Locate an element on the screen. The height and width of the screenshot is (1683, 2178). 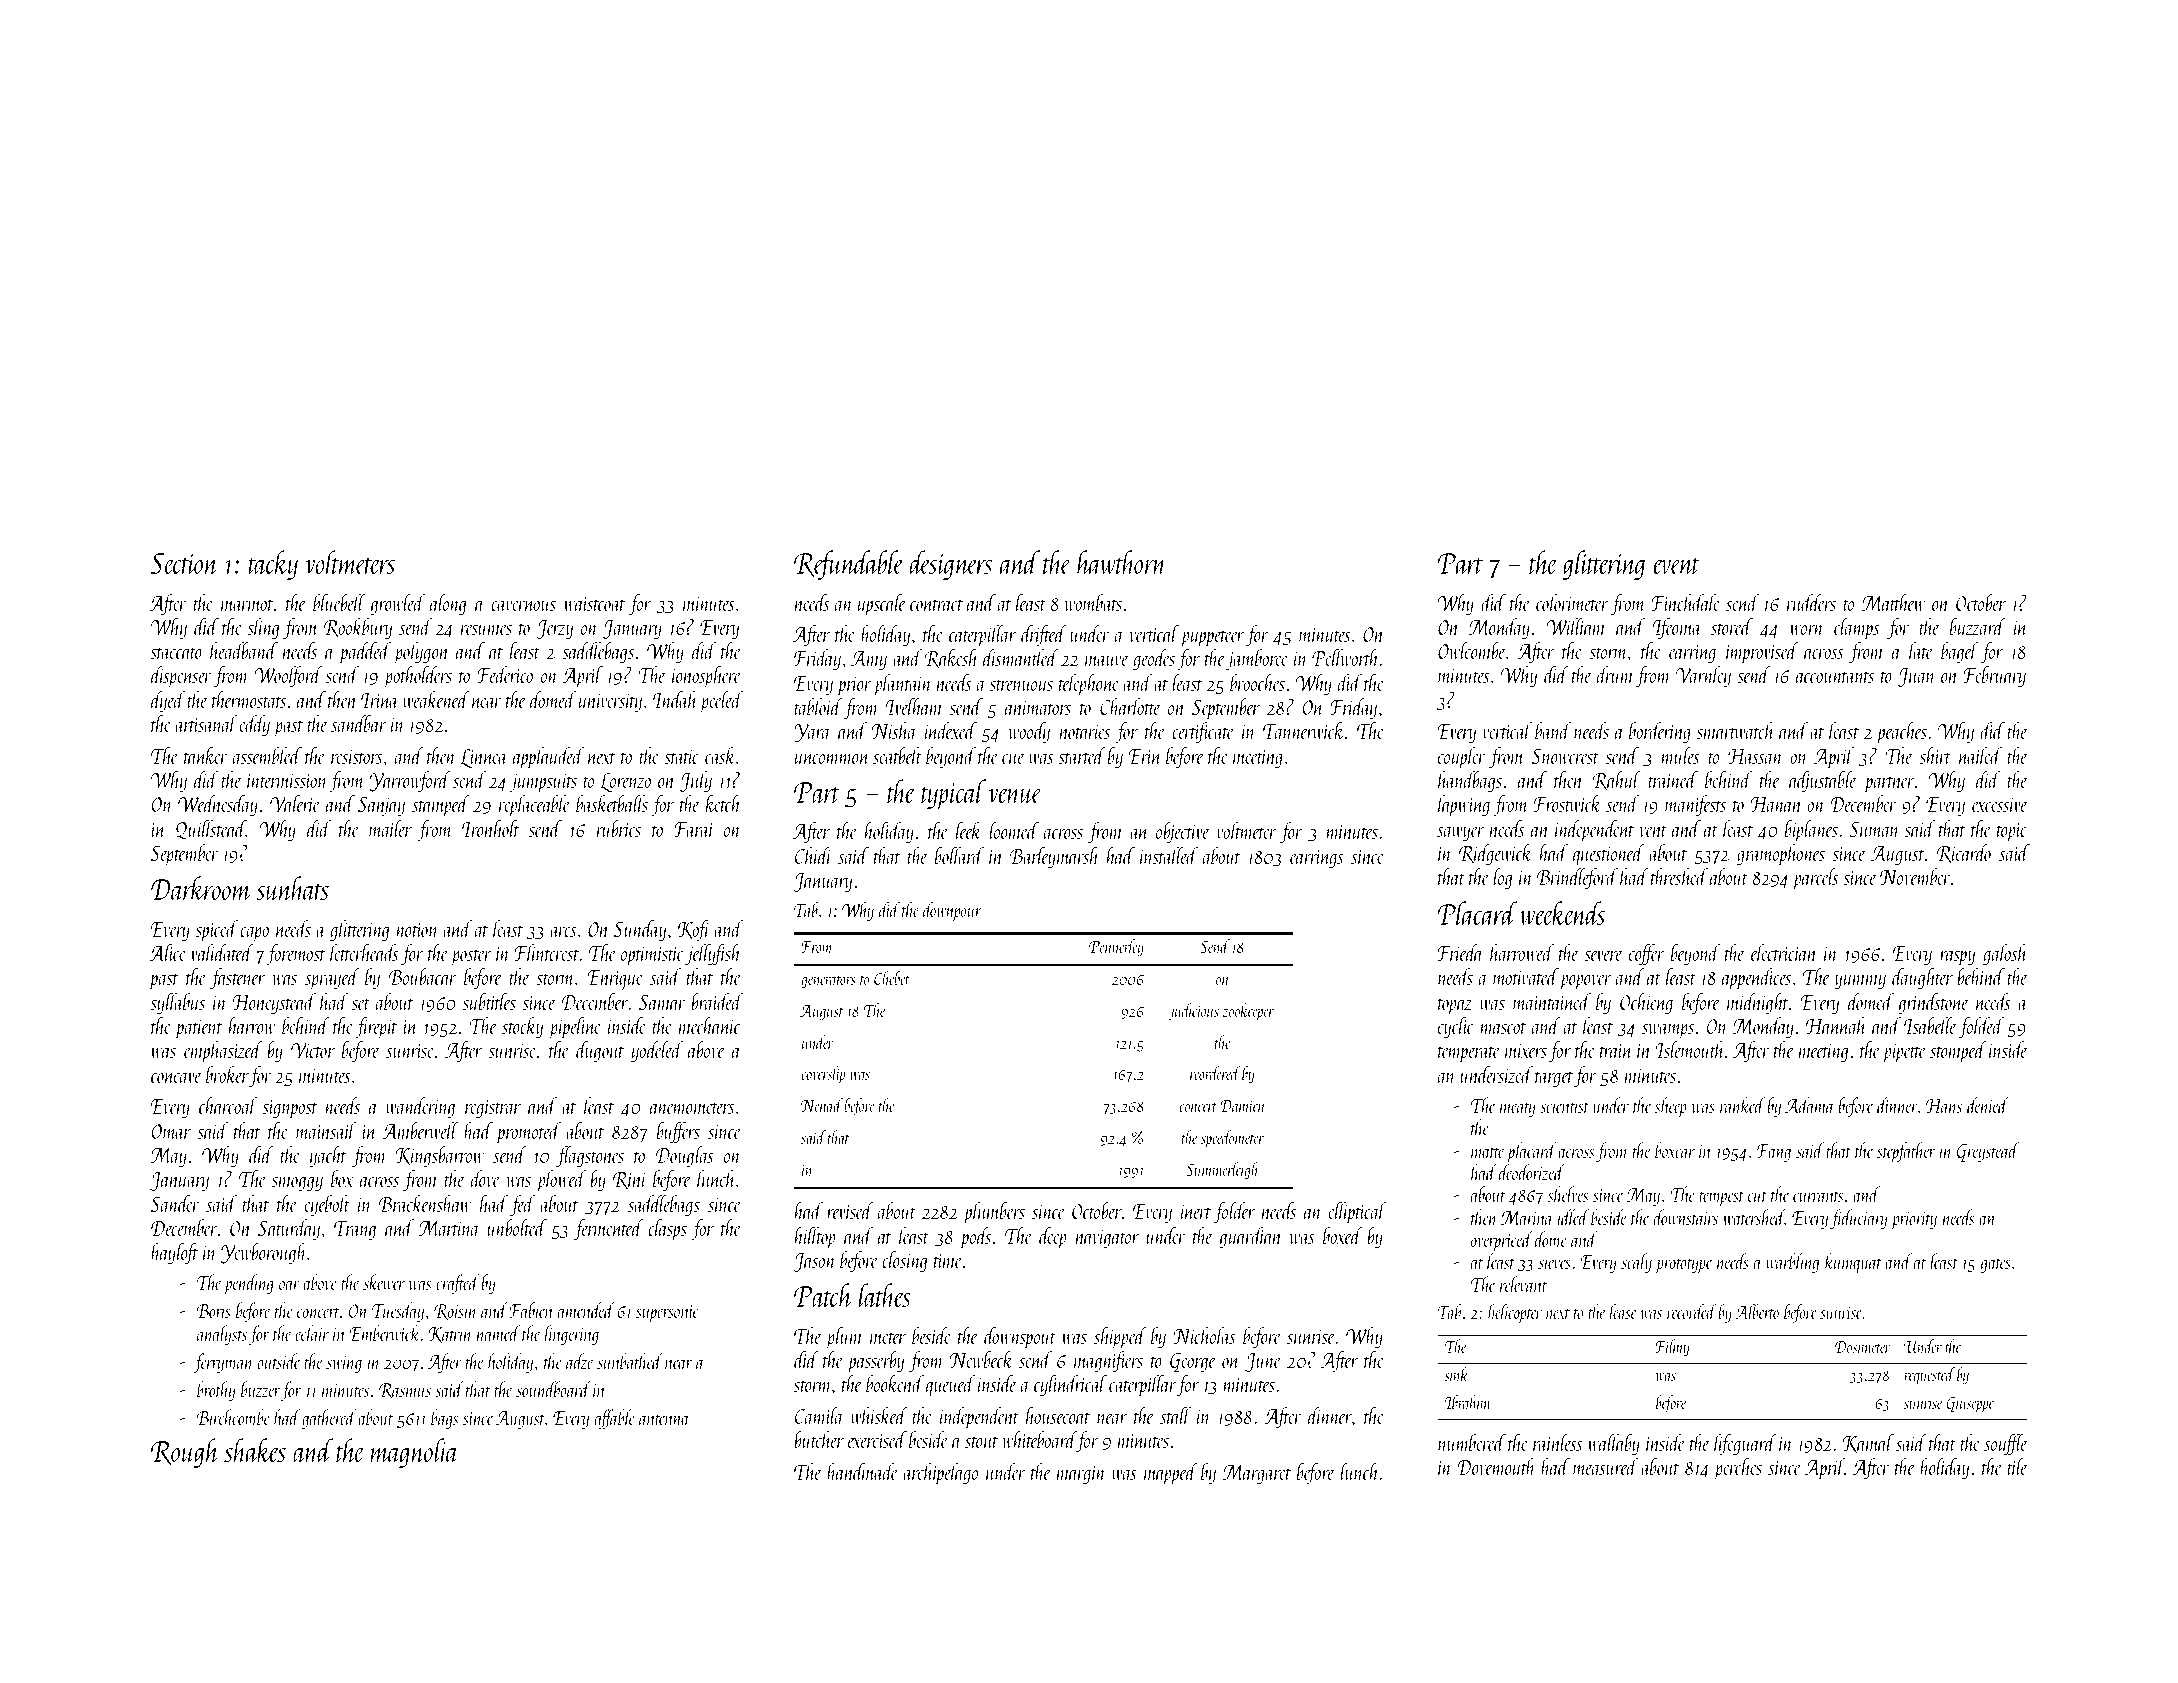
plantain is located at coordinates (903, 685).
